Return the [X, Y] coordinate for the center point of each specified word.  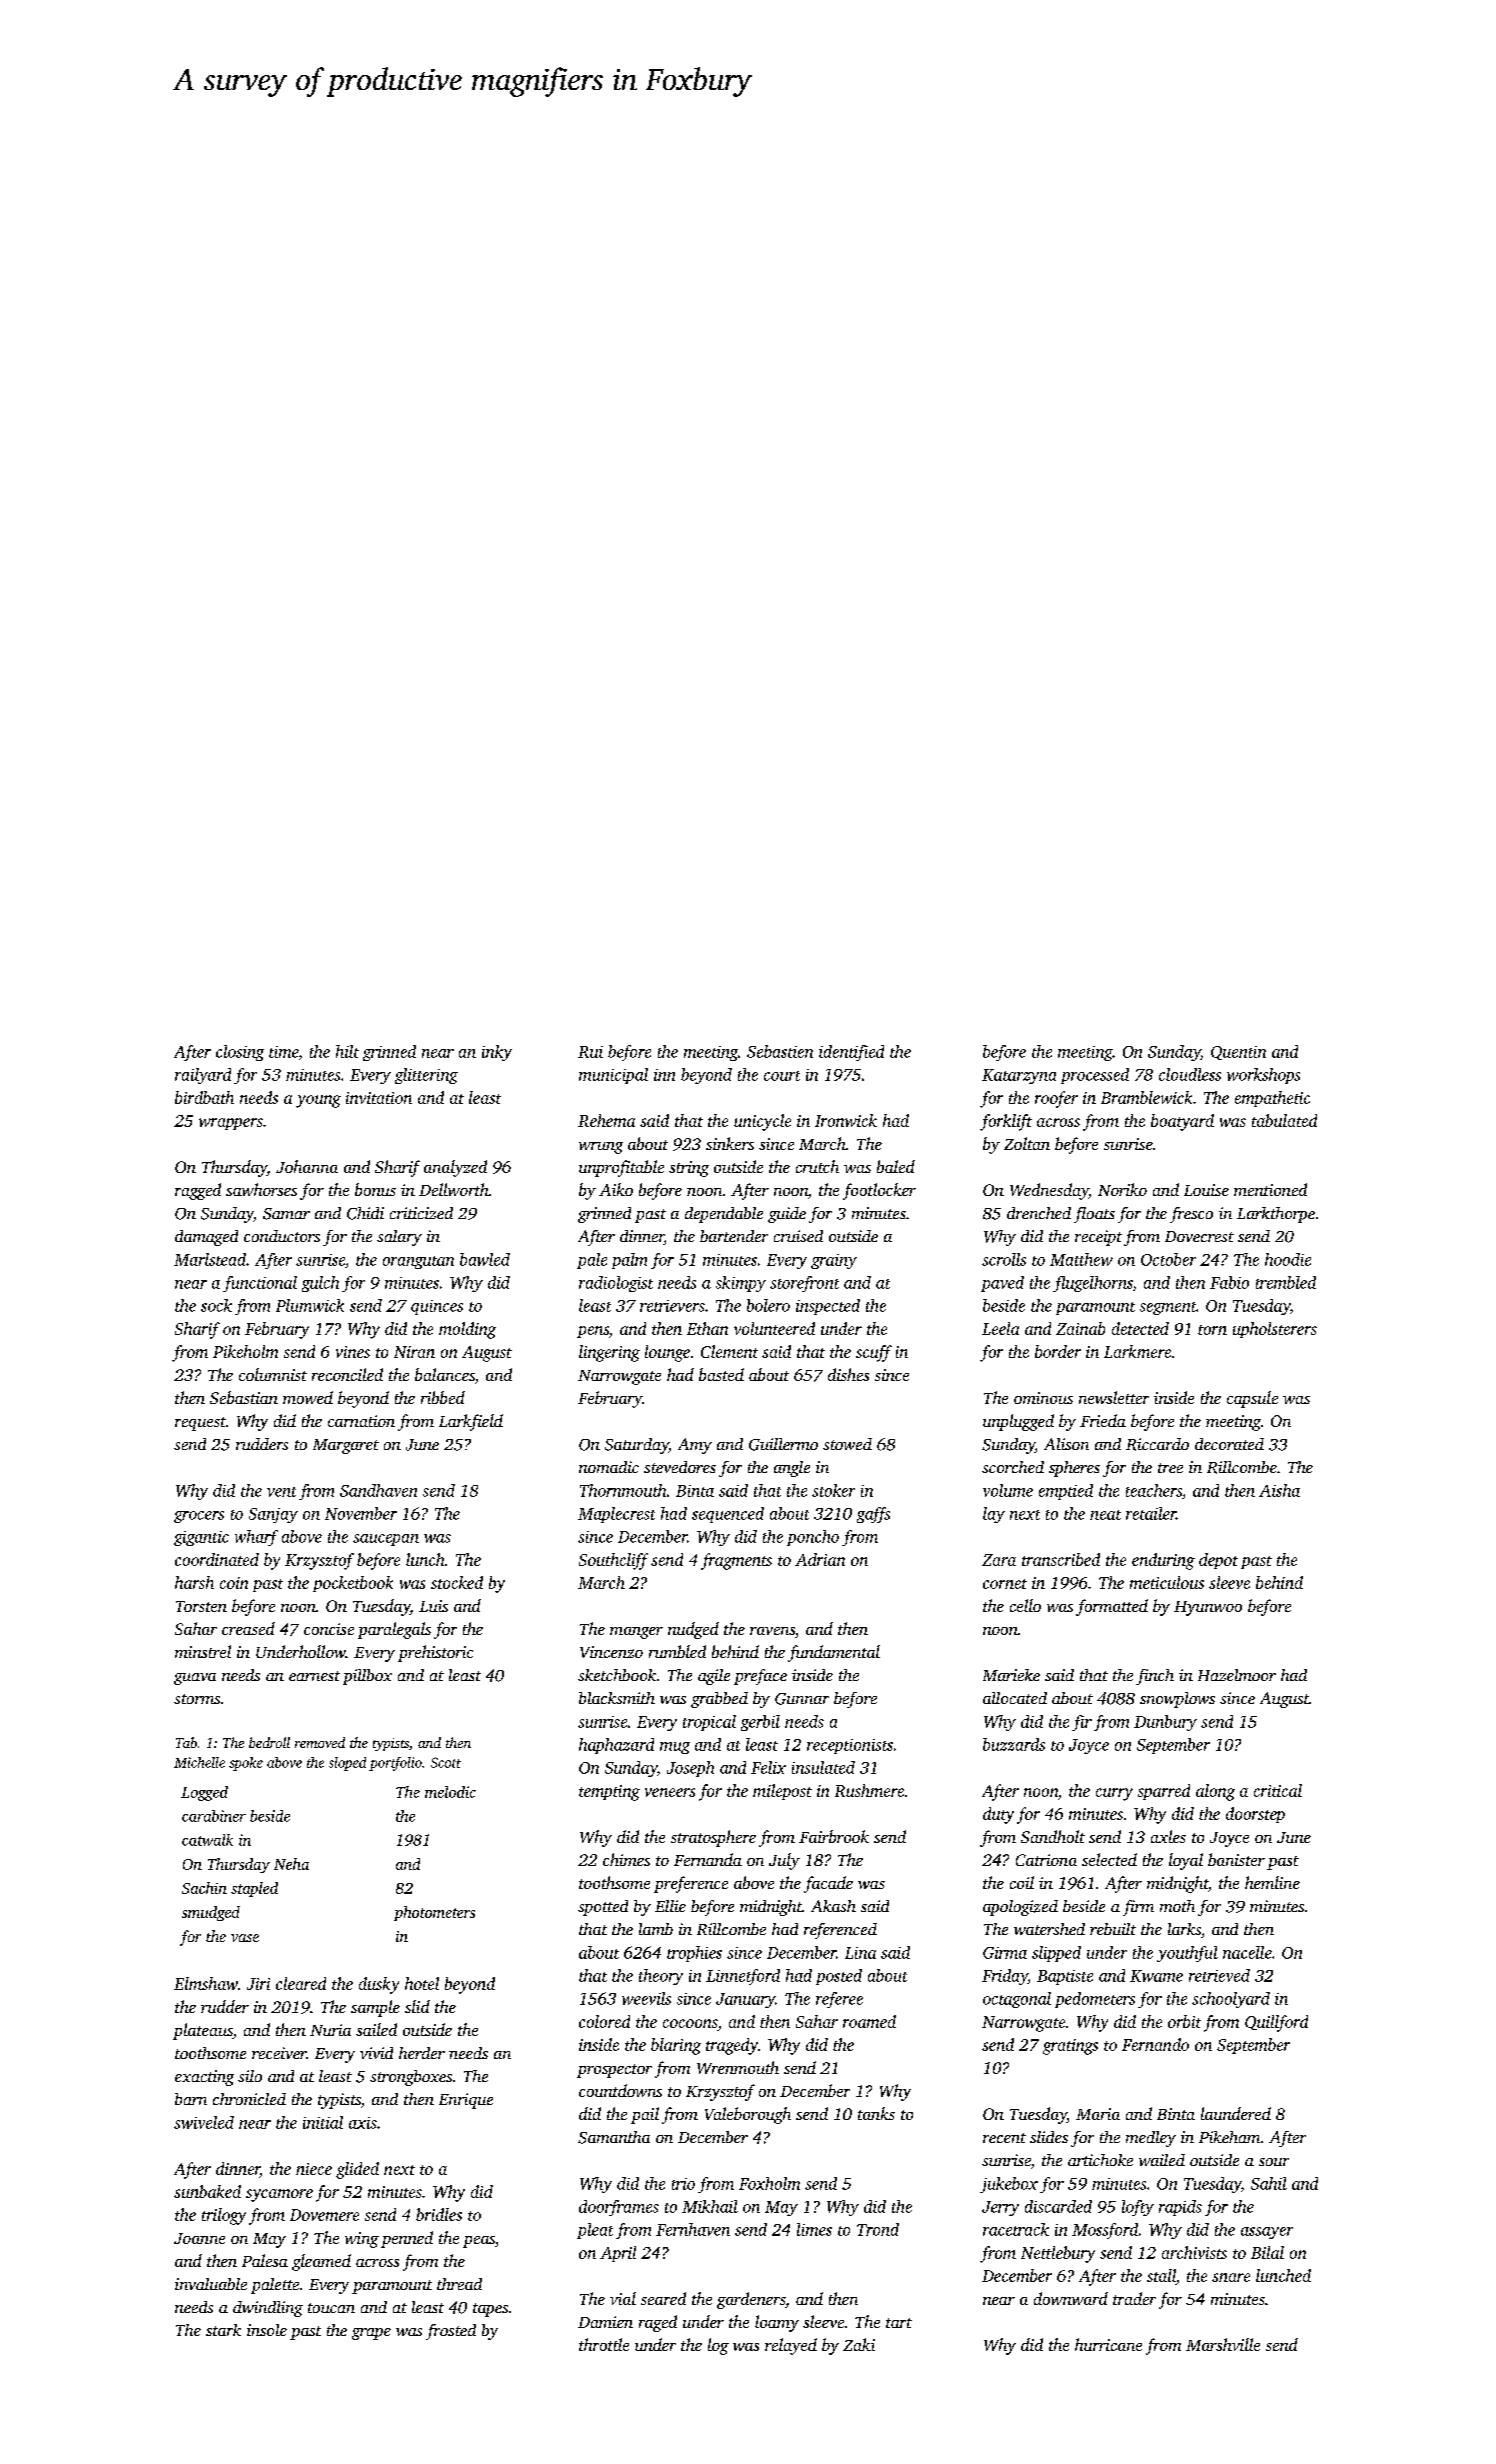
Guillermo [783, 1444]
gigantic [201, 1538]
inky [497, 1053]
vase [245, 1938]
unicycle [762, 1122]
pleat [595, 2231]
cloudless [1190, 1074]
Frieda [1103, 1420]
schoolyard [1231, 2000]
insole [267, 2330]
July [784, 1861]
